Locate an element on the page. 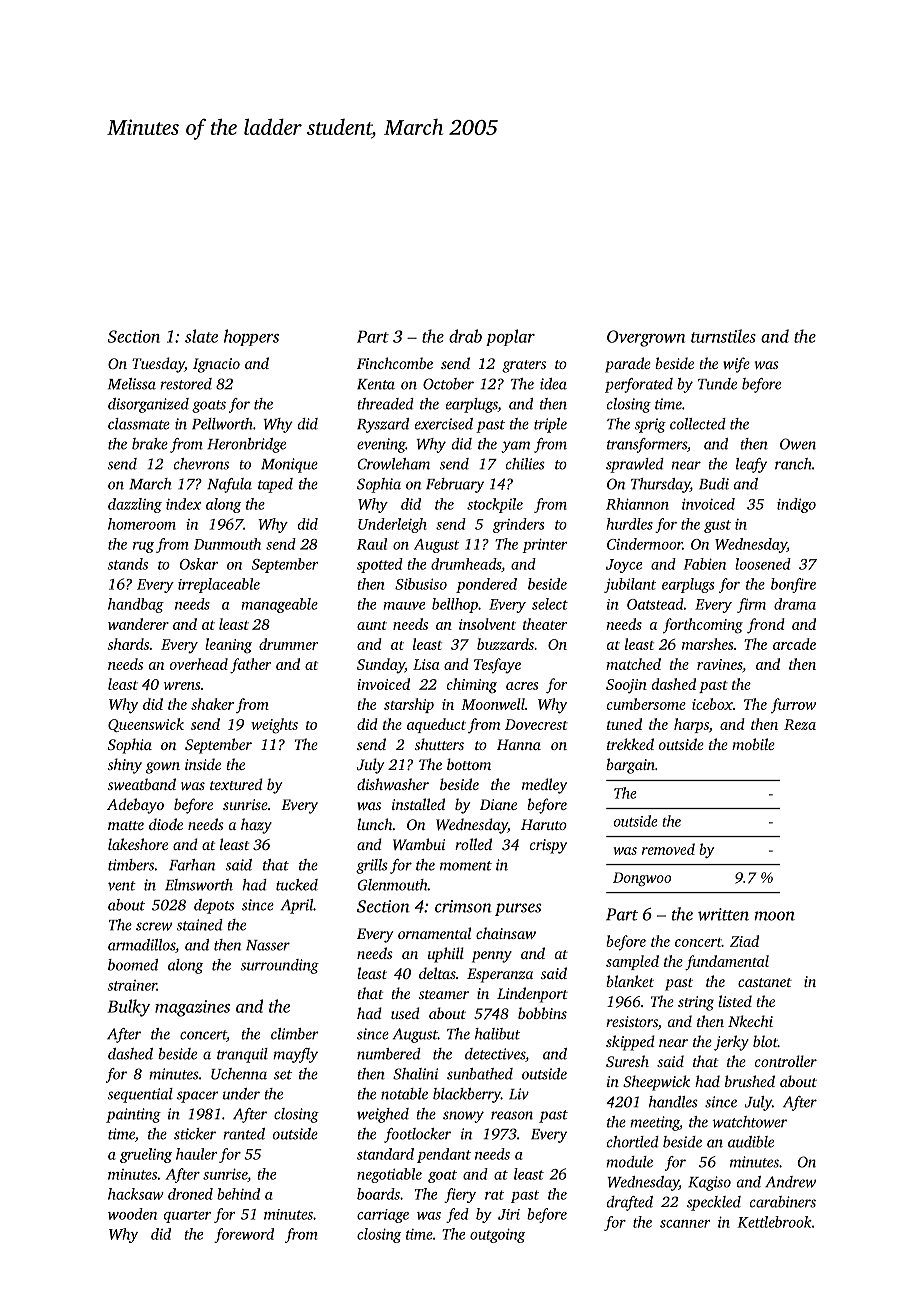 The image size is (924, 1308). dishwasher is located at coordinates (393, 784).
